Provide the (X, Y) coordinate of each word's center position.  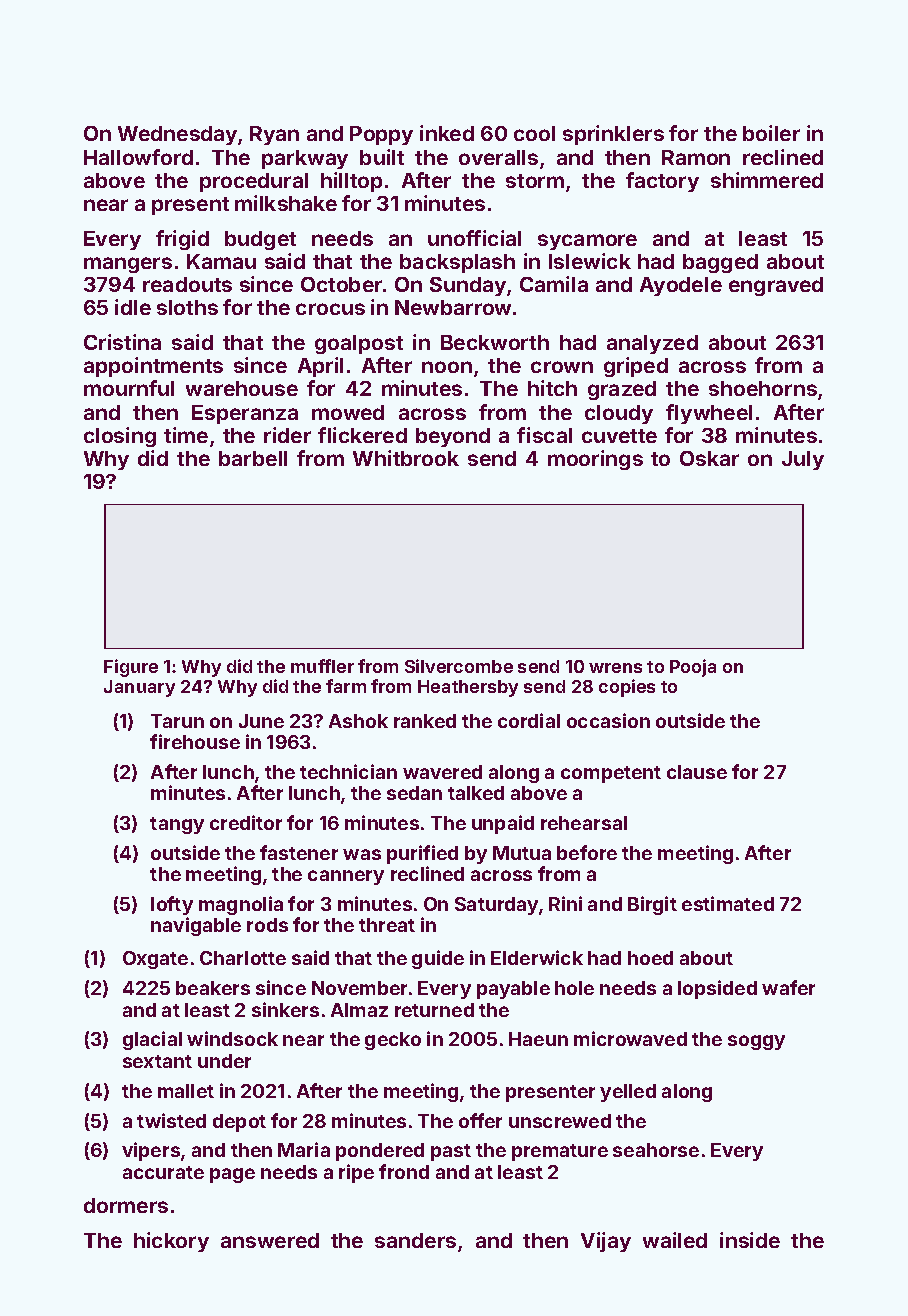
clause (697, 772)
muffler (322, 666)
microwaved (630, 1038)
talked (476, 793)
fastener (299, 852)
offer (480, 1120)
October (341, 284)
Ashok (358, 721)
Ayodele (681, 286)
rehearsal (584, 823)
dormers (126, 1205)
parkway (305, 159)
